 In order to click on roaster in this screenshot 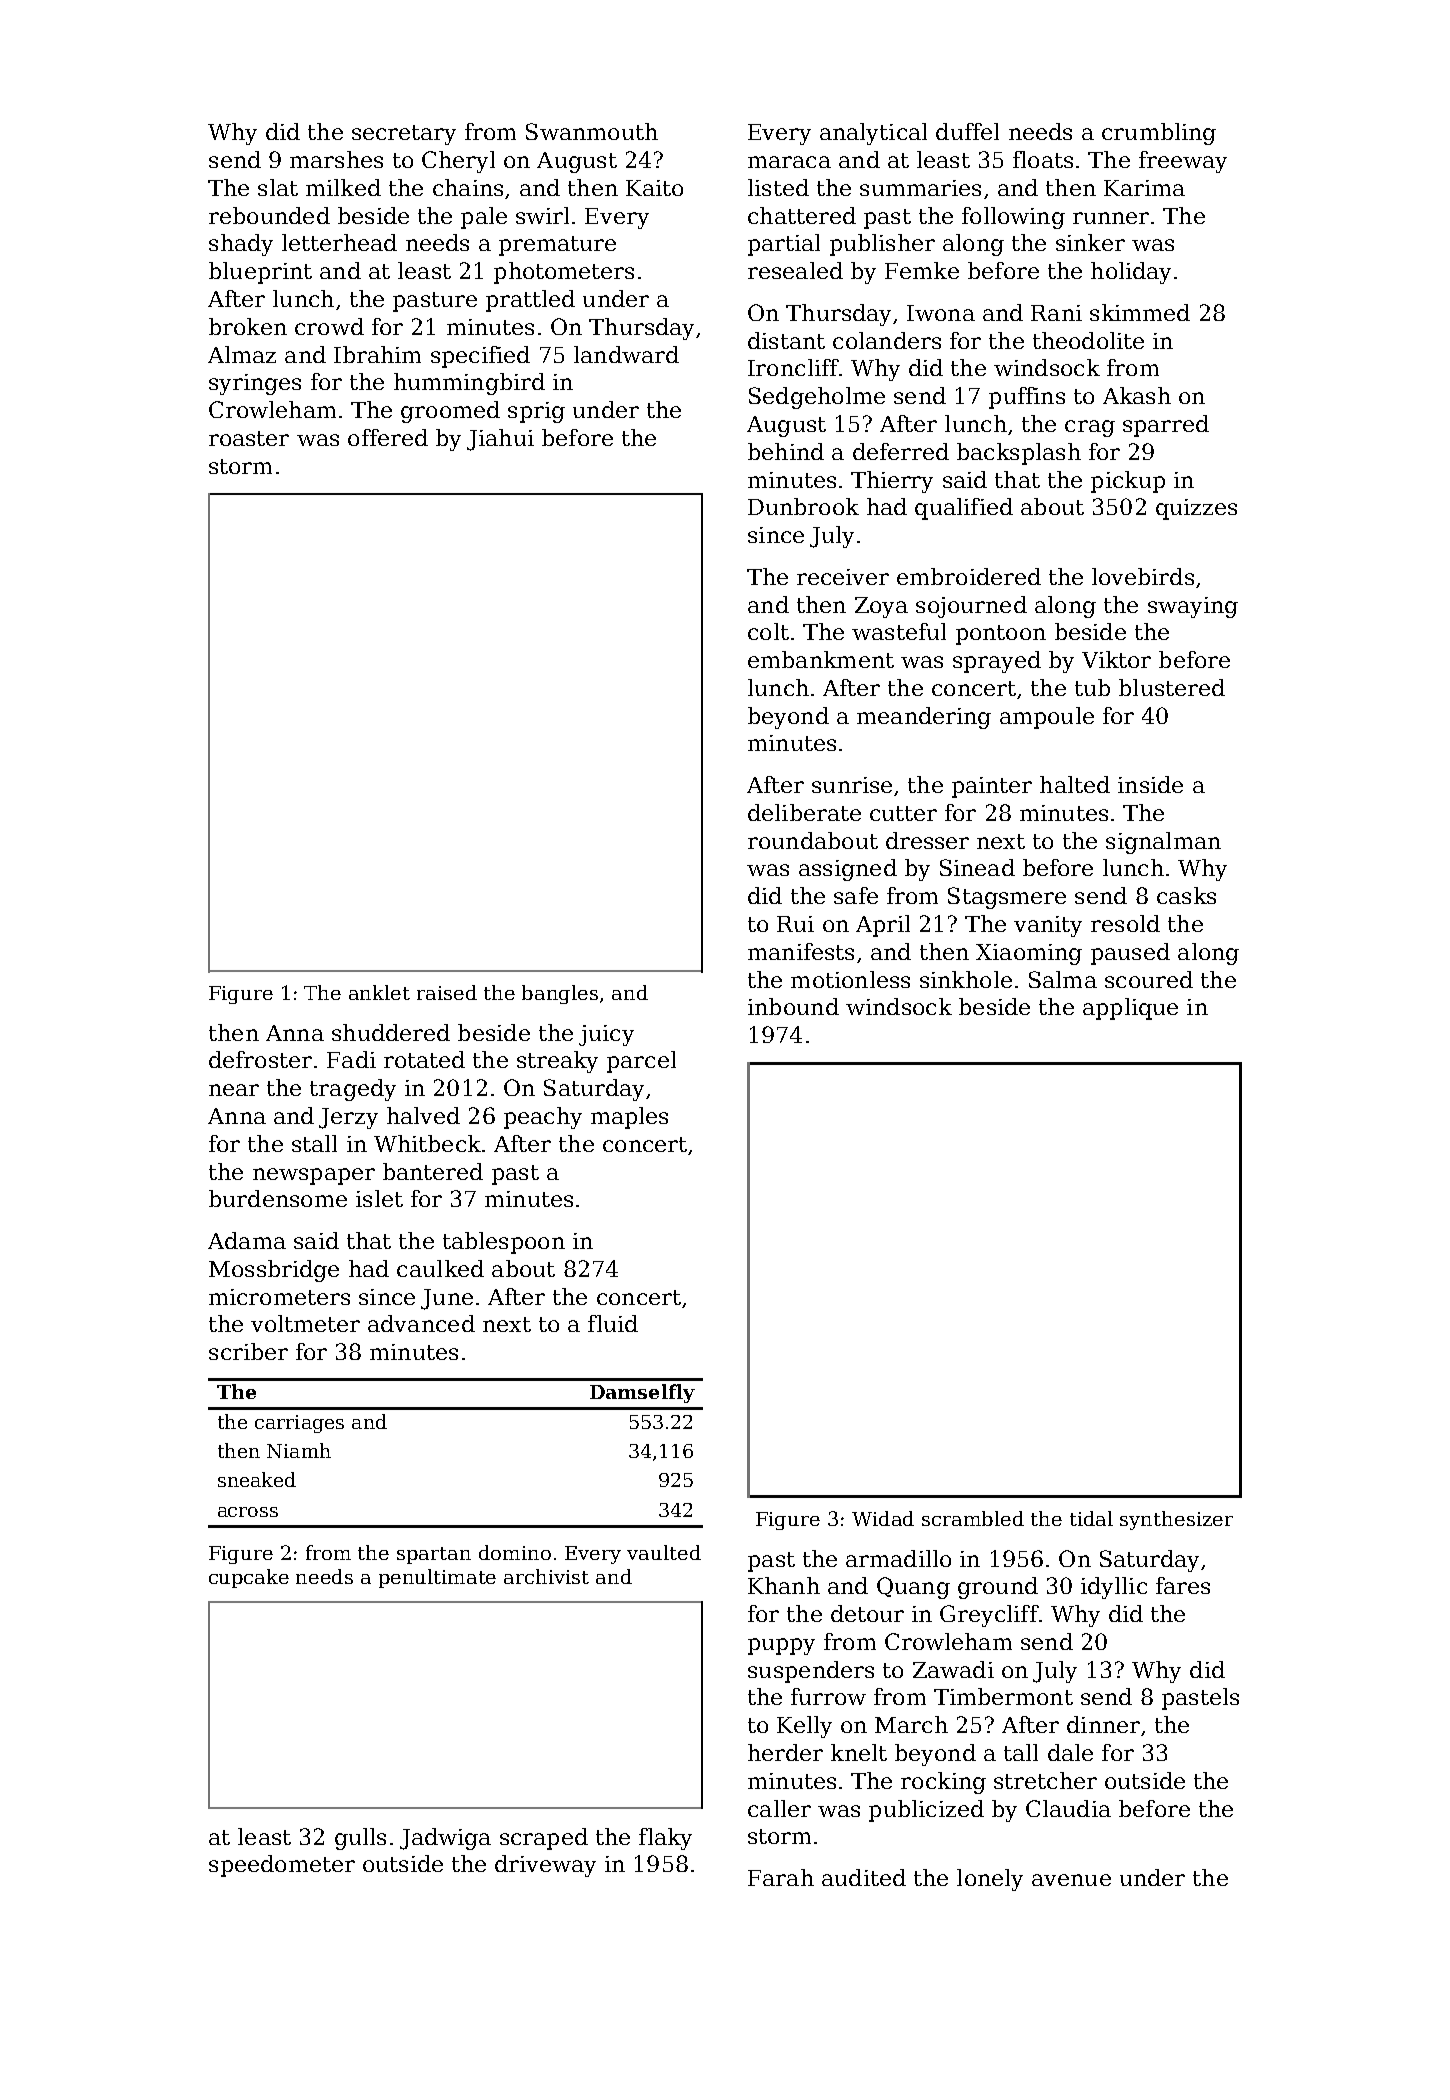, I will do `click(249, 438)`.
